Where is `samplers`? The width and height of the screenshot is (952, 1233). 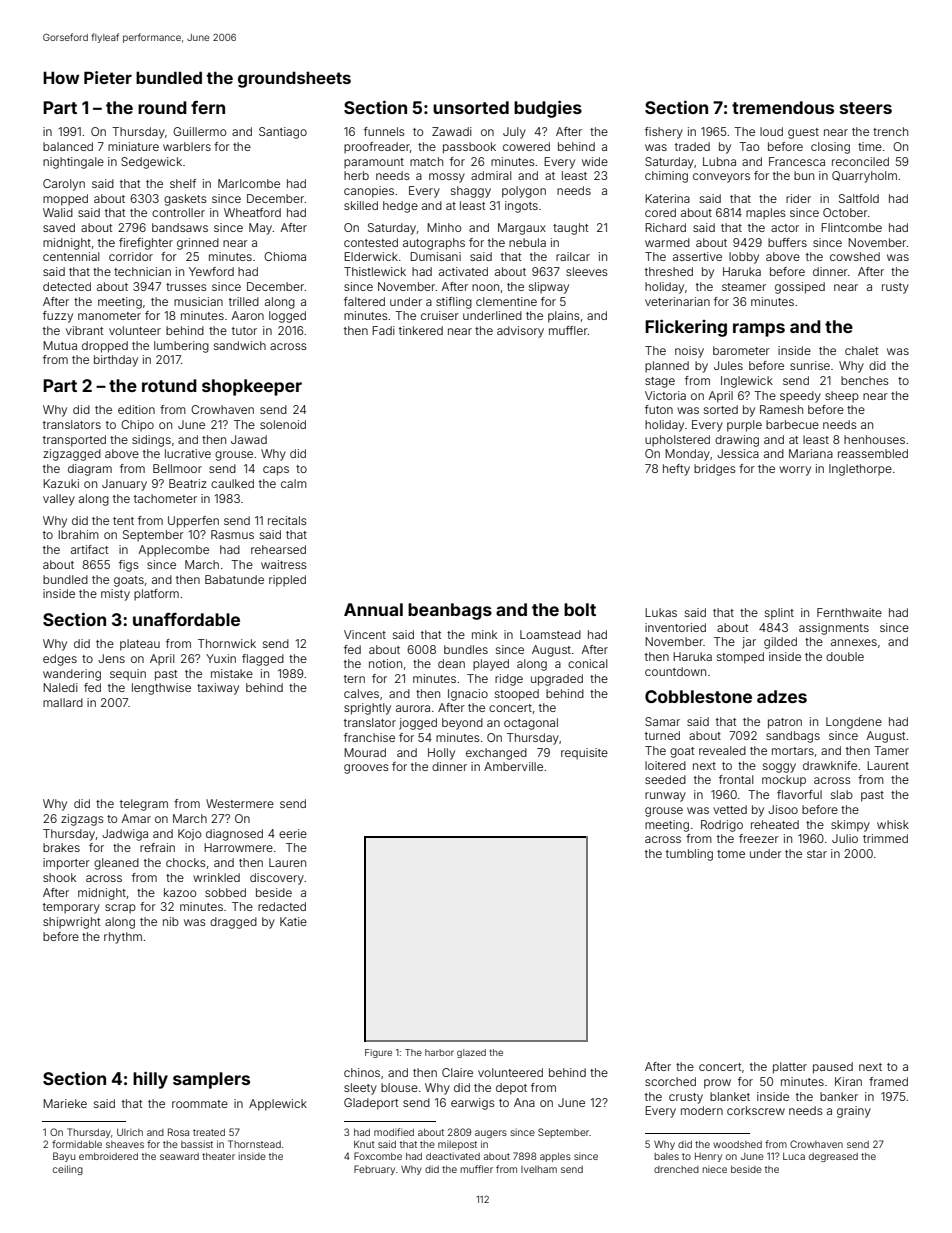 samplers is located at coordinates (211, 1080).
